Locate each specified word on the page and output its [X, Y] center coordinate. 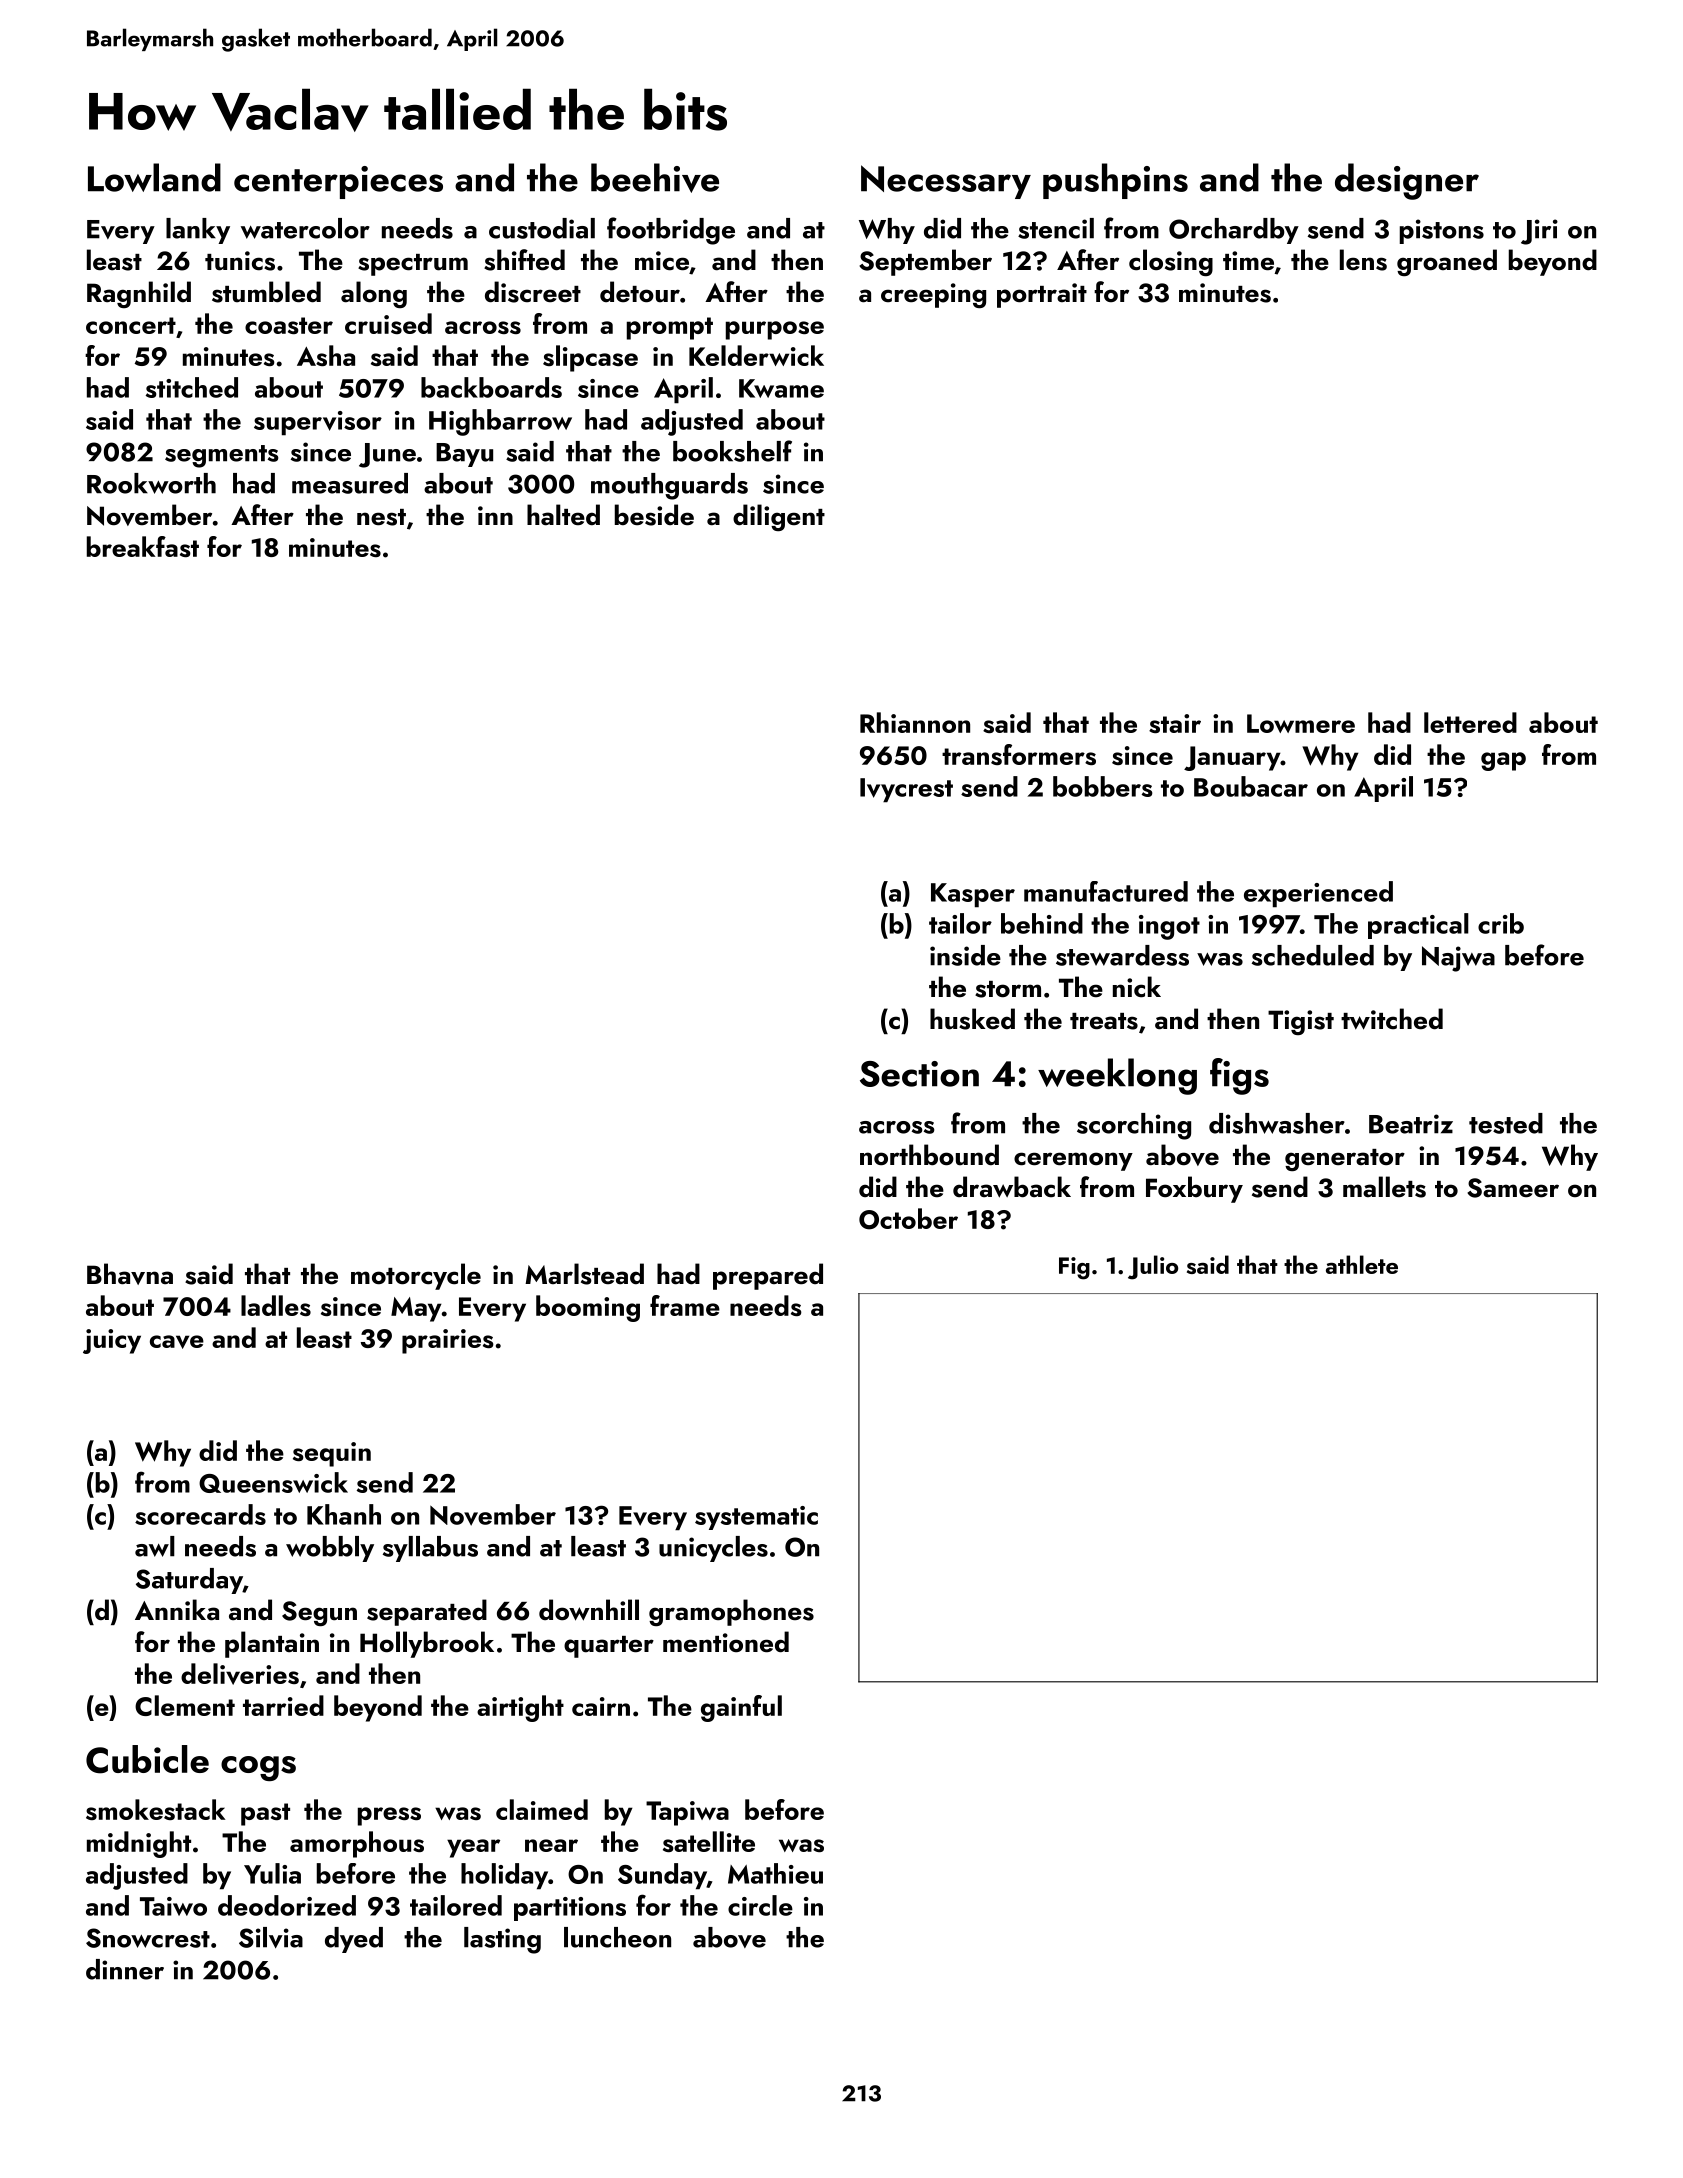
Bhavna [130, 1274]
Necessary [946, 182]
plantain [272, 1644]
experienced [1318, 894]
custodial [542, 228]
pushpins [1115, 181]
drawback [1012, 1187]
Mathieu [775, 1873]
